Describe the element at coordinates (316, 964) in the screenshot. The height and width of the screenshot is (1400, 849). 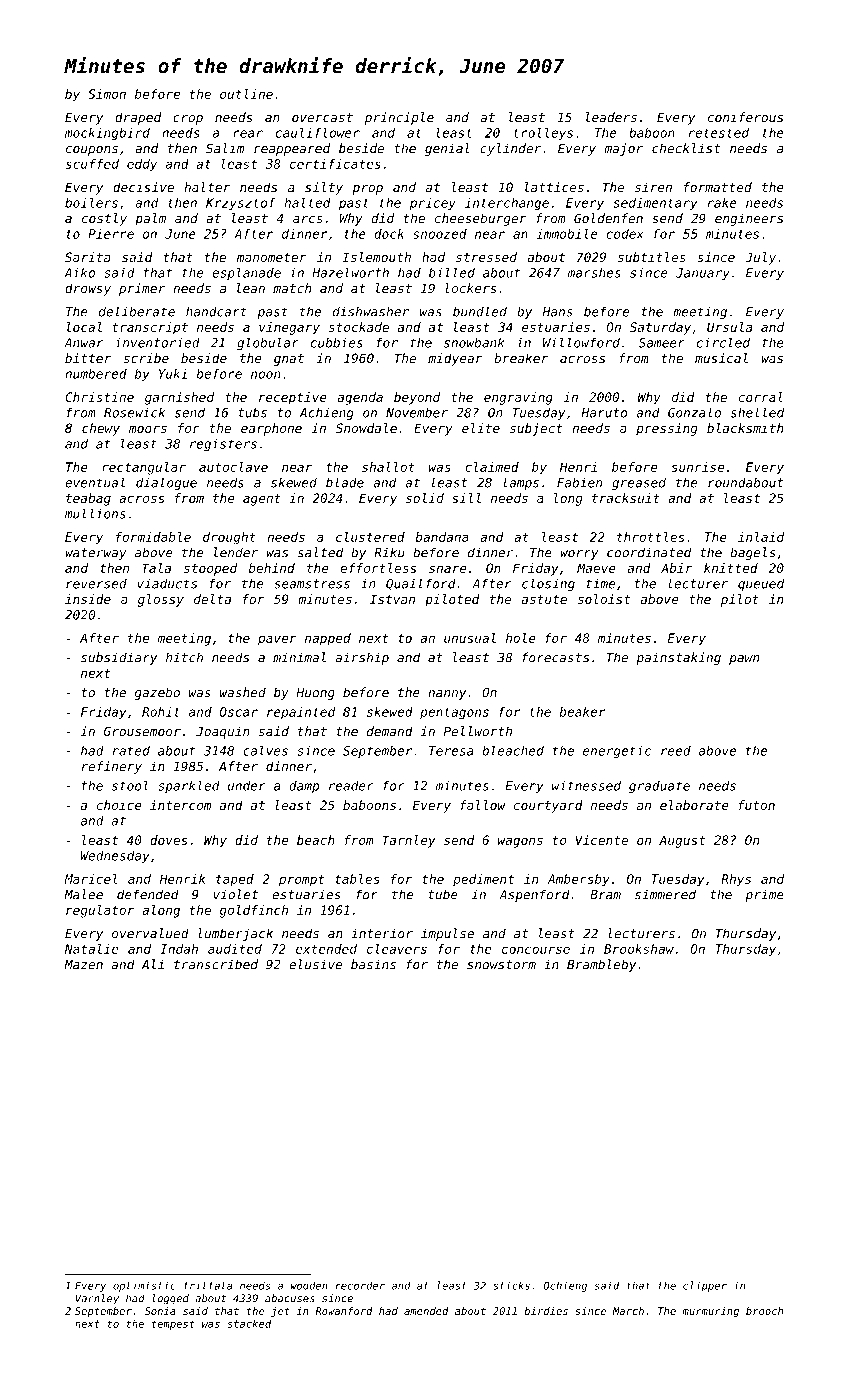
I see `elusive` at that location.
